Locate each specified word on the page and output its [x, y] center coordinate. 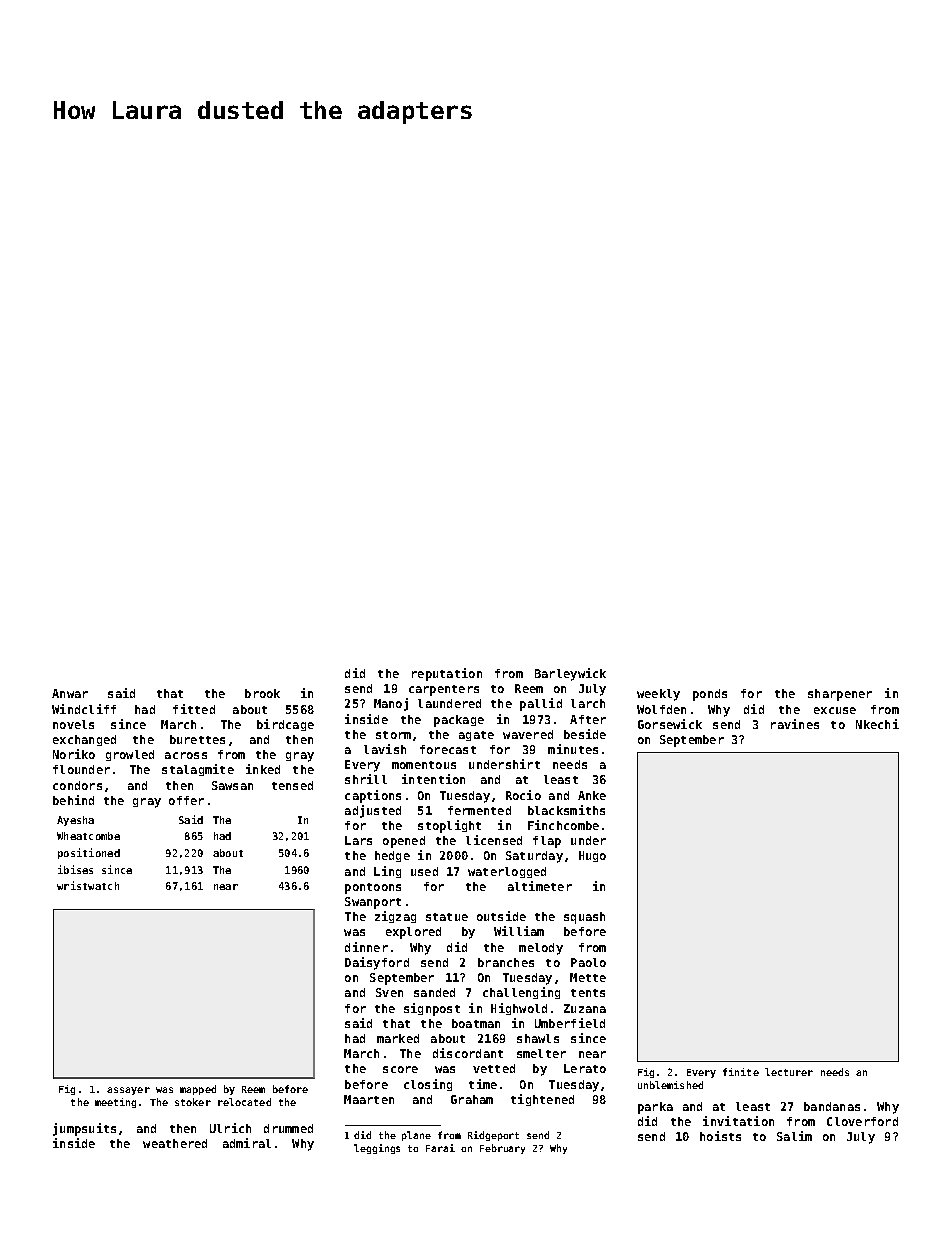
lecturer [789, 1072]
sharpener [840, 695]
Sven [389, 992]
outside [501, 916]
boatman [476, 1023]
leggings [377, 1149]
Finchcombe [563, 825]
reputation [447, 674]
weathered [175, 1143]
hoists [720, 1136]
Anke [592, 795]
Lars [358, 840]
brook [262, 693]
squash [584, 918]
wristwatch [88, 885]
